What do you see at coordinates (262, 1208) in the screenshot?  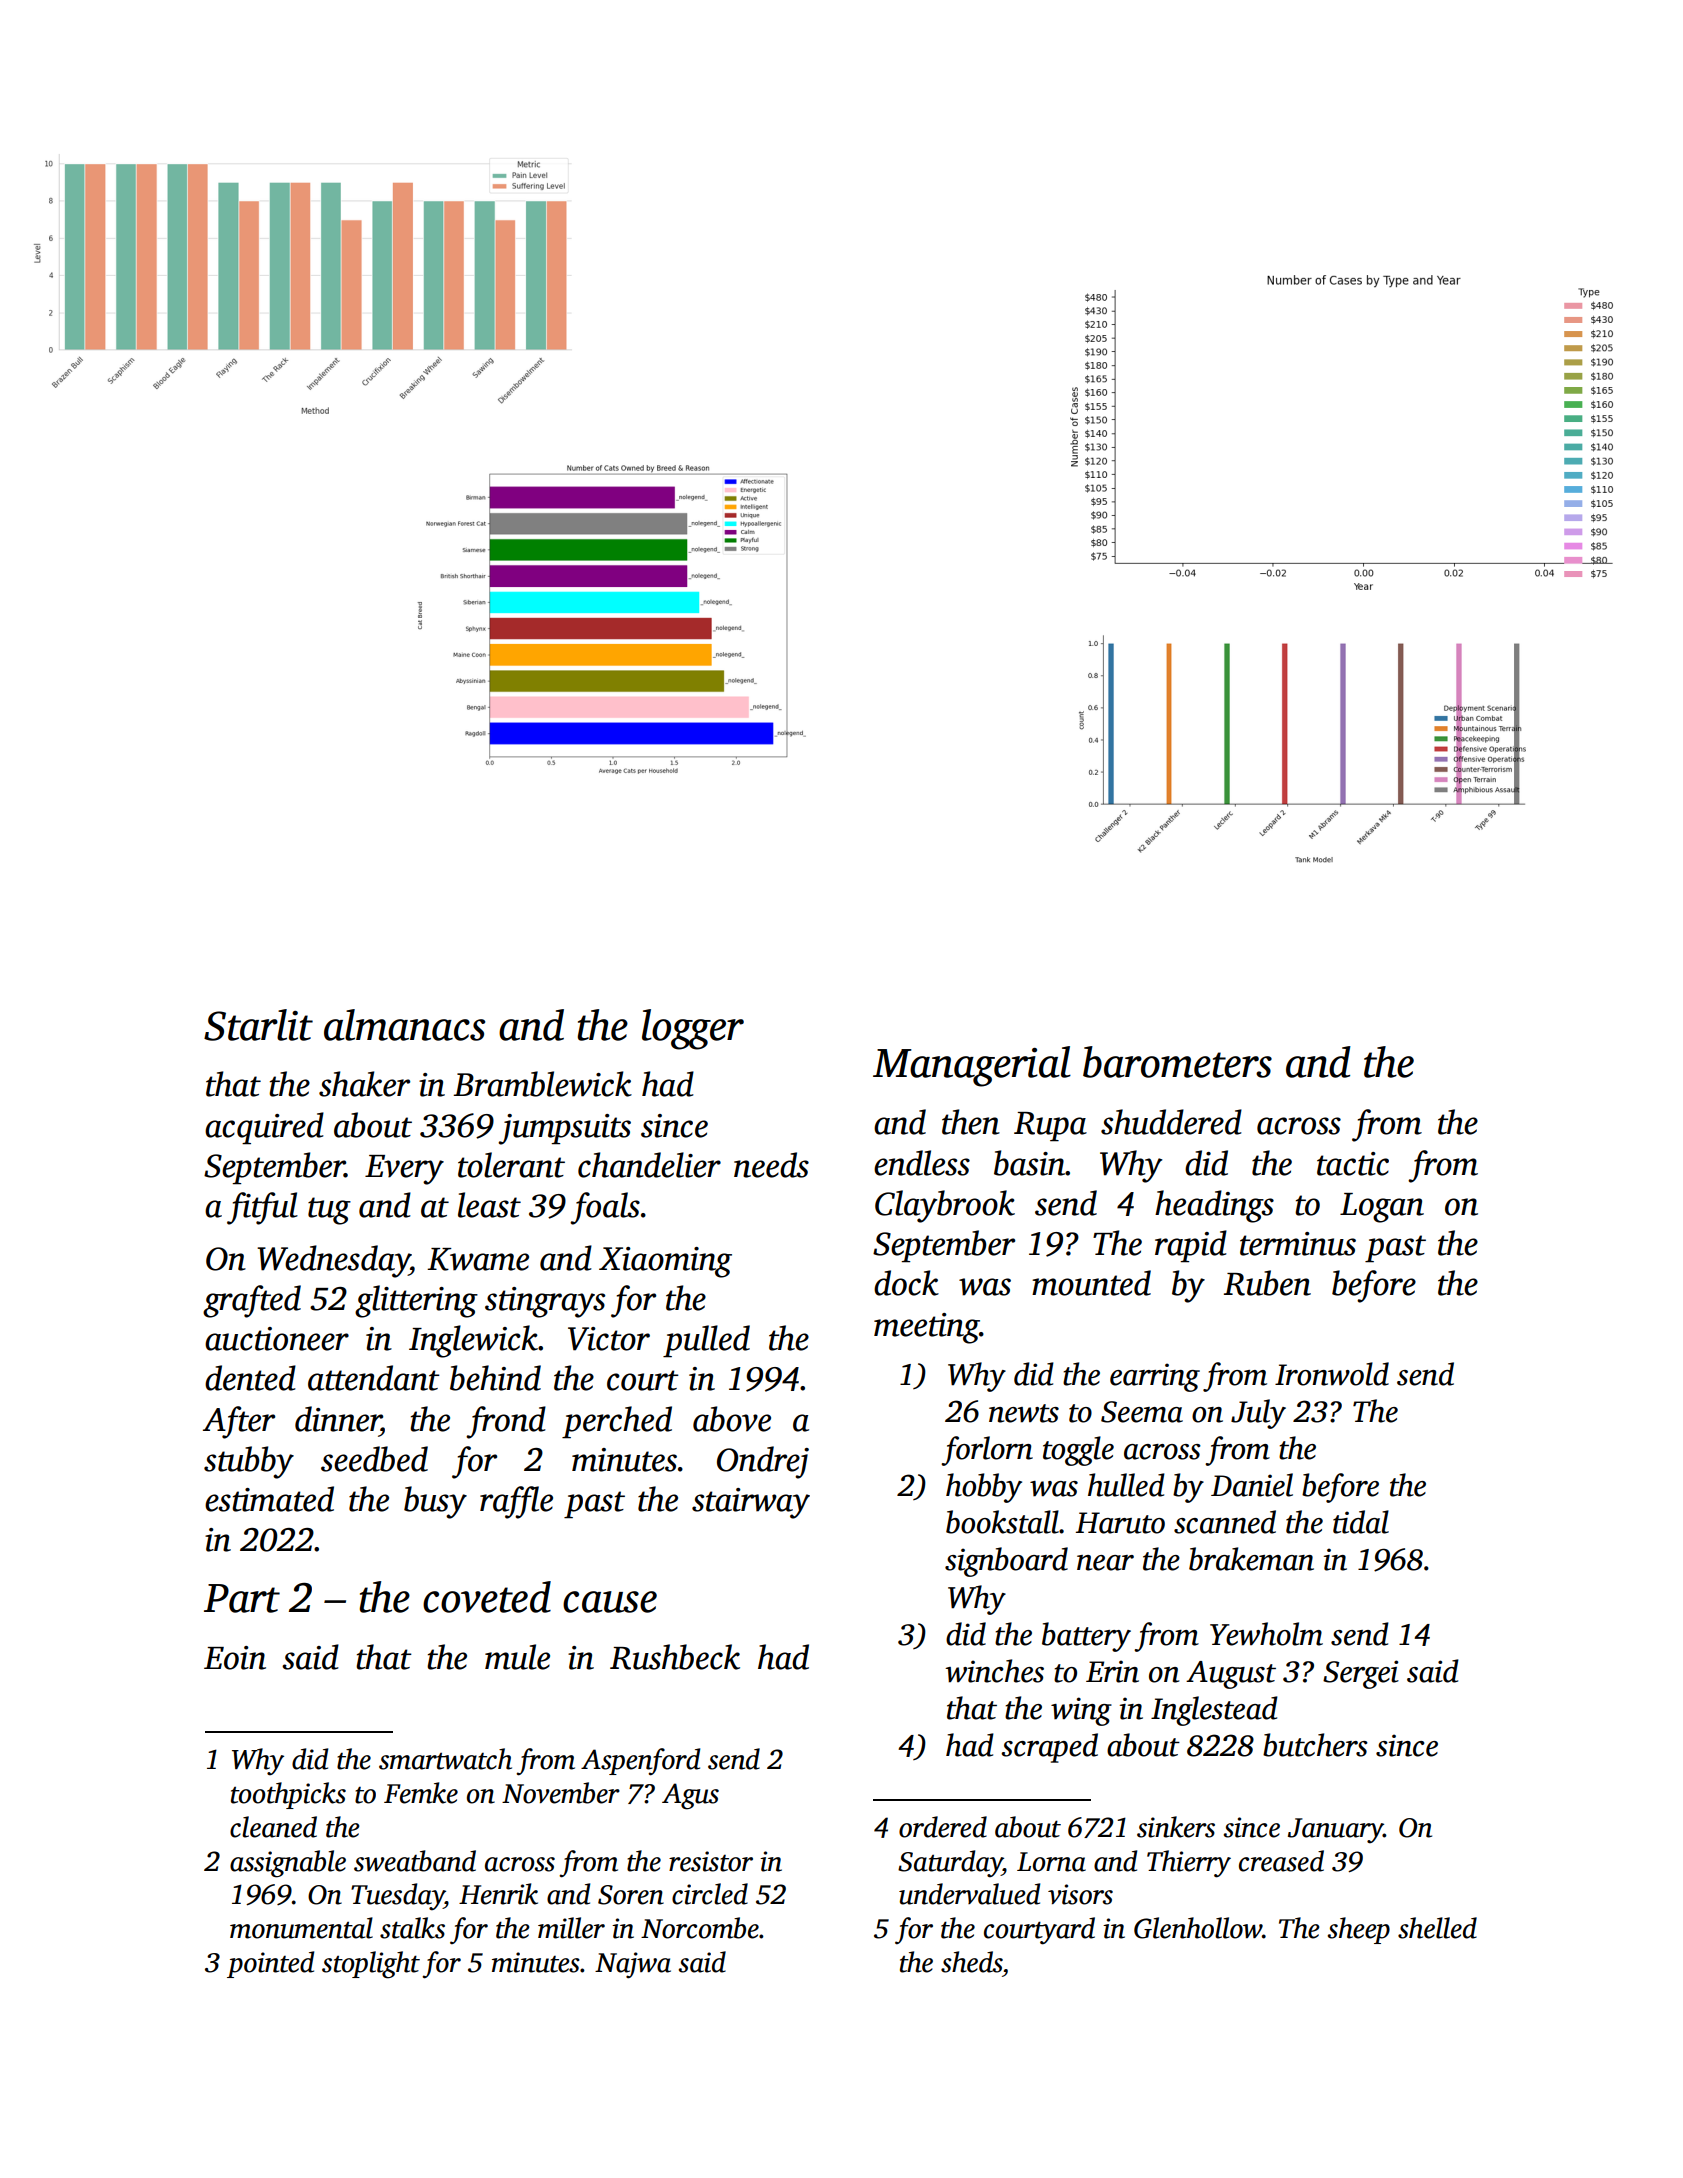 I see `fitful` at bounding box center [262, 1208].
